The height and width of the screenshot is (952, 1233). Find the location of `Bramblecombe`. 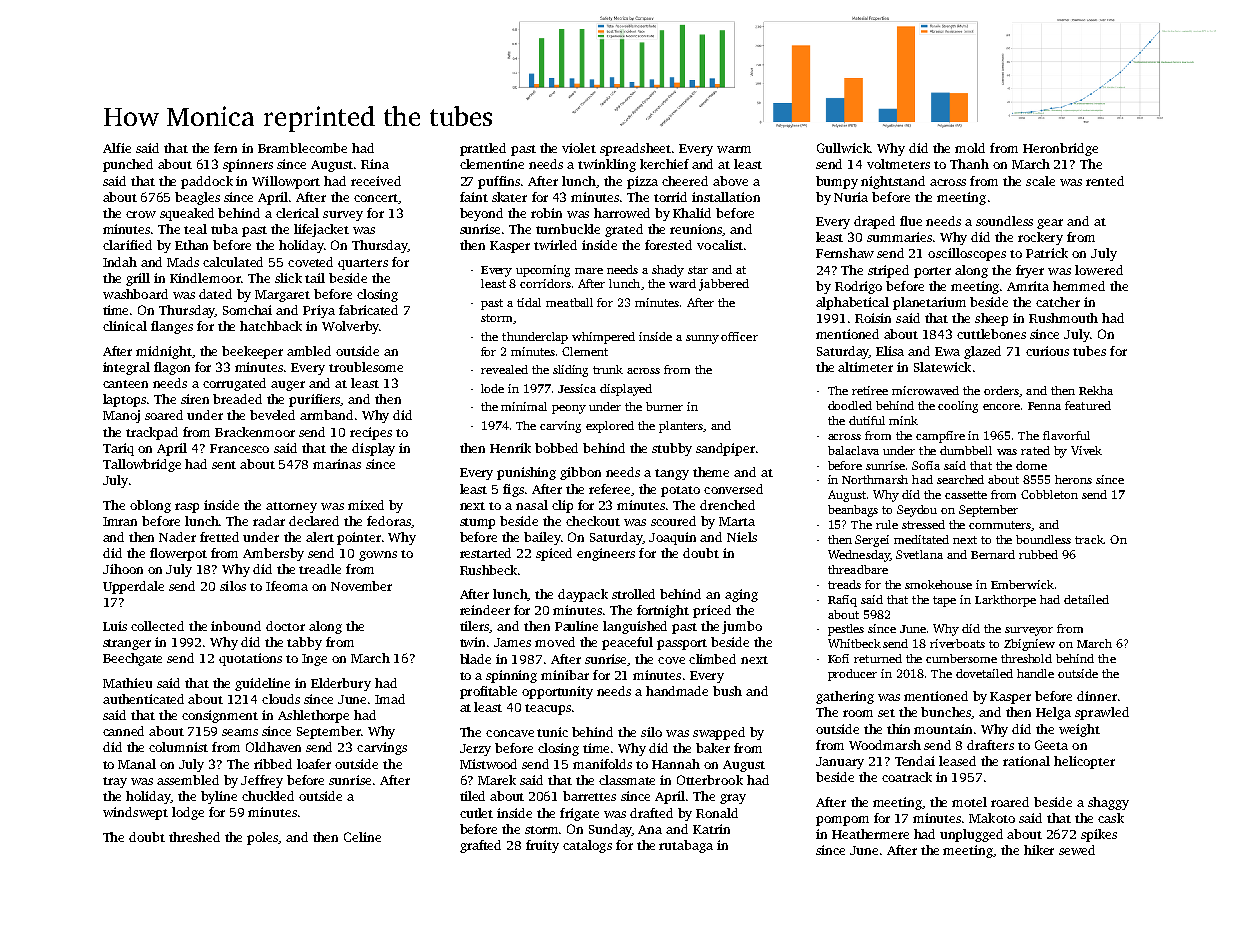

Bramblecombe is located at coordinates (302, 148).
